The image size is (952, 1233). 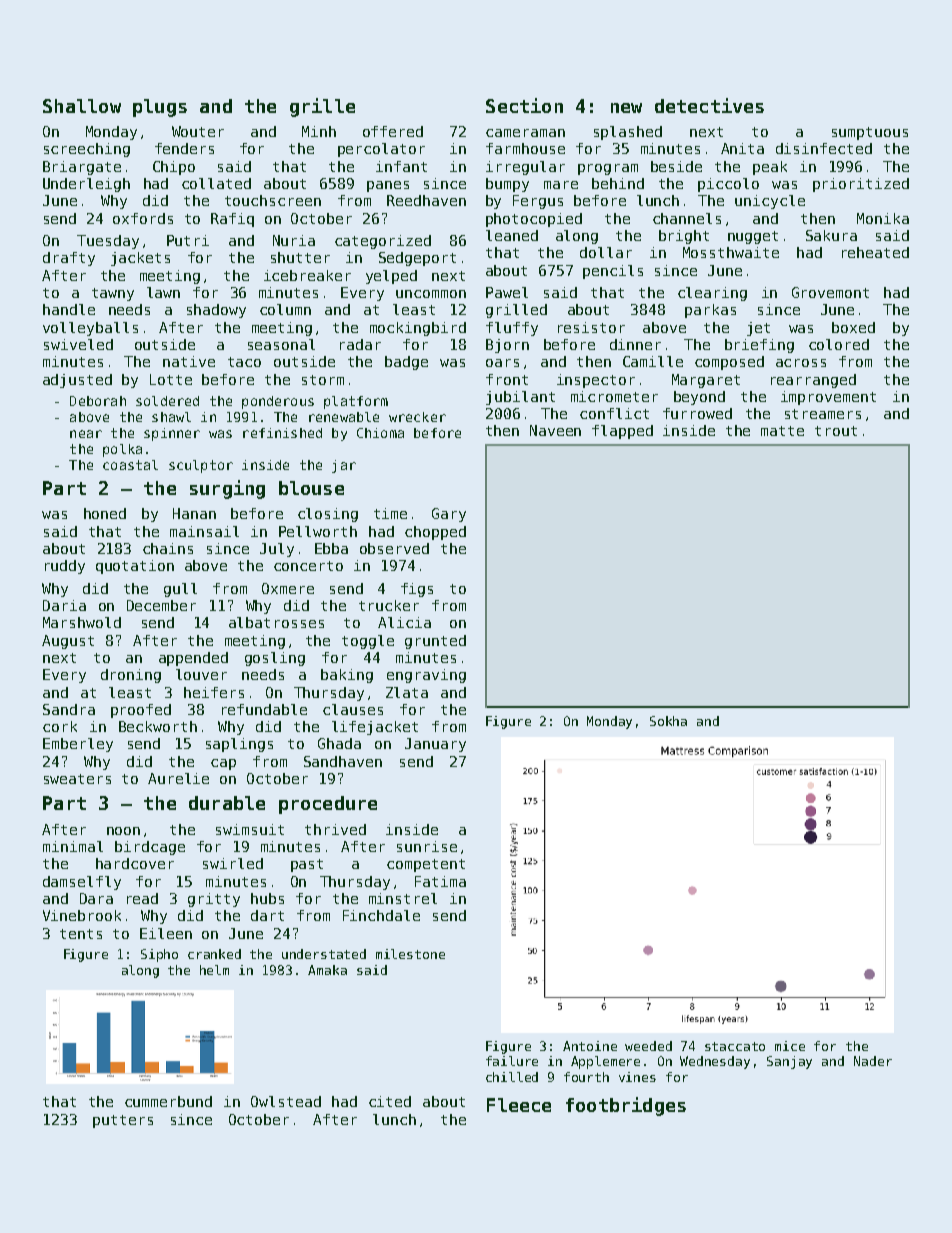 What do you see at coordinates (449, 515) in the image?
I see `Gary` at bounding box center [449, 515].
